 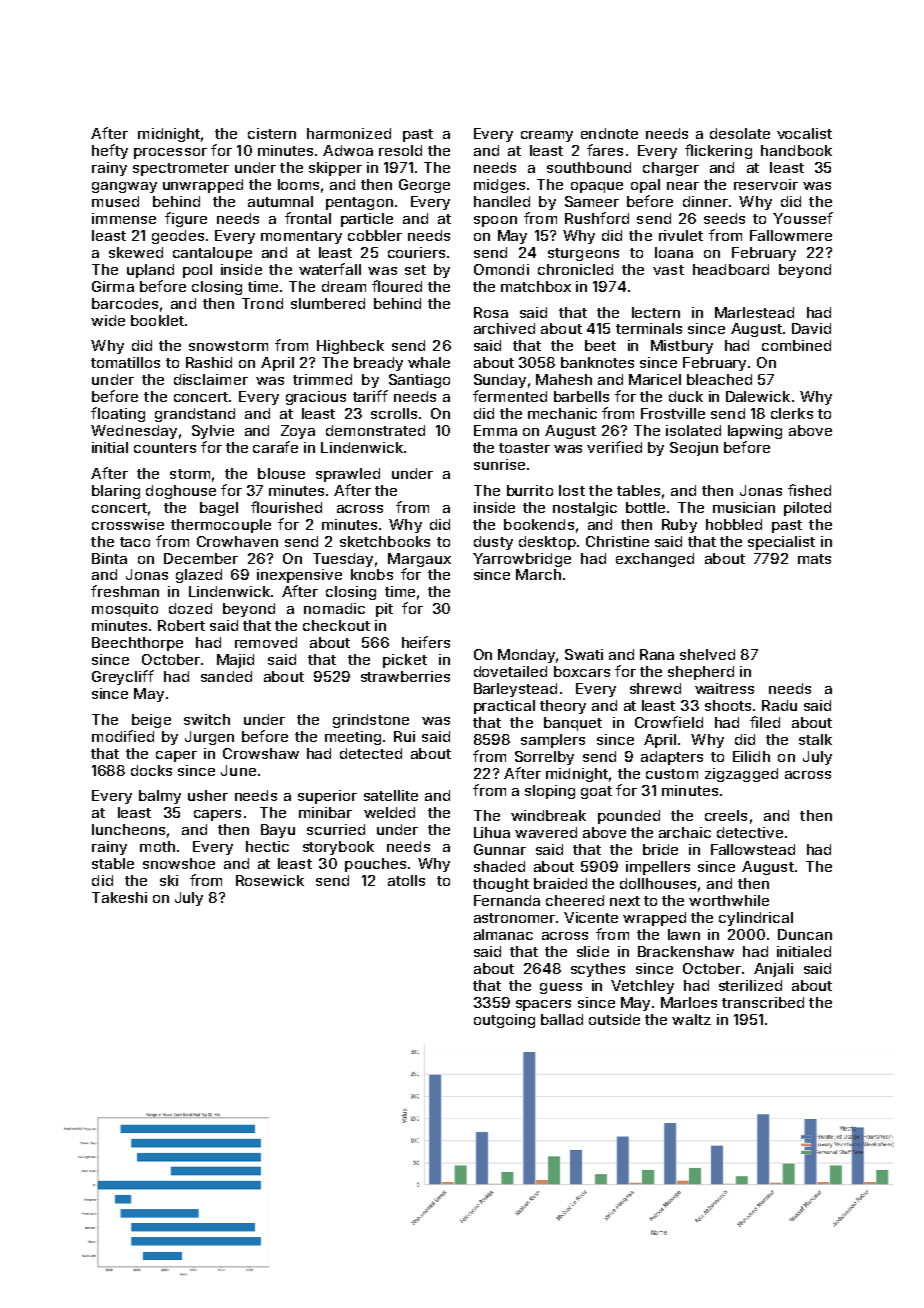 I want to click on docks, so click(x=151, y=770).
